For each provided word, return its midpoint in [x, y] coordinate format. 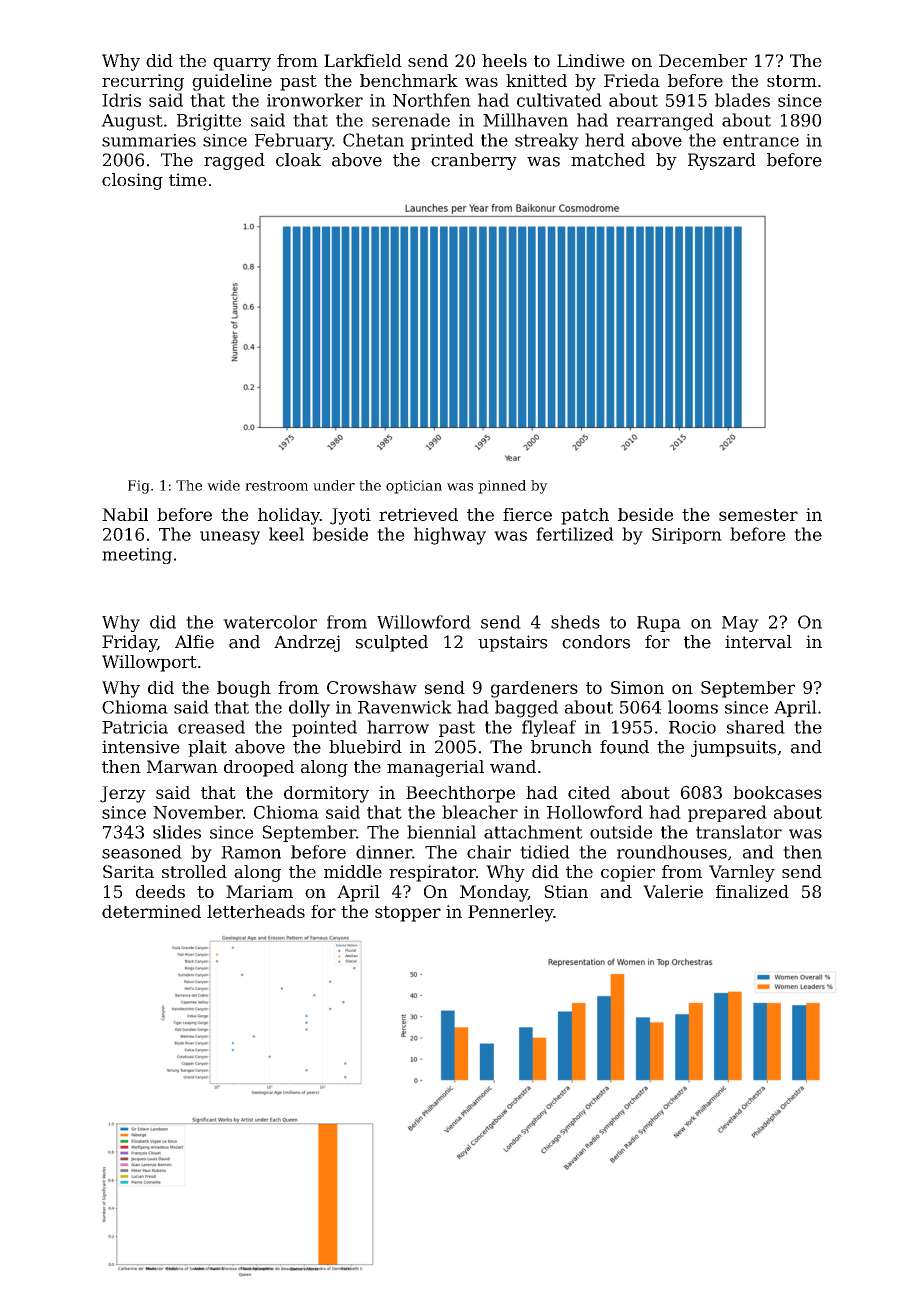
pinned [502, 487]
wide [223, 485]
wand [513, 766]
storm [792, 81]
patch [585, 516]
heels [504, 60]
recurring [143, 82]
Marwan [182, 766]
